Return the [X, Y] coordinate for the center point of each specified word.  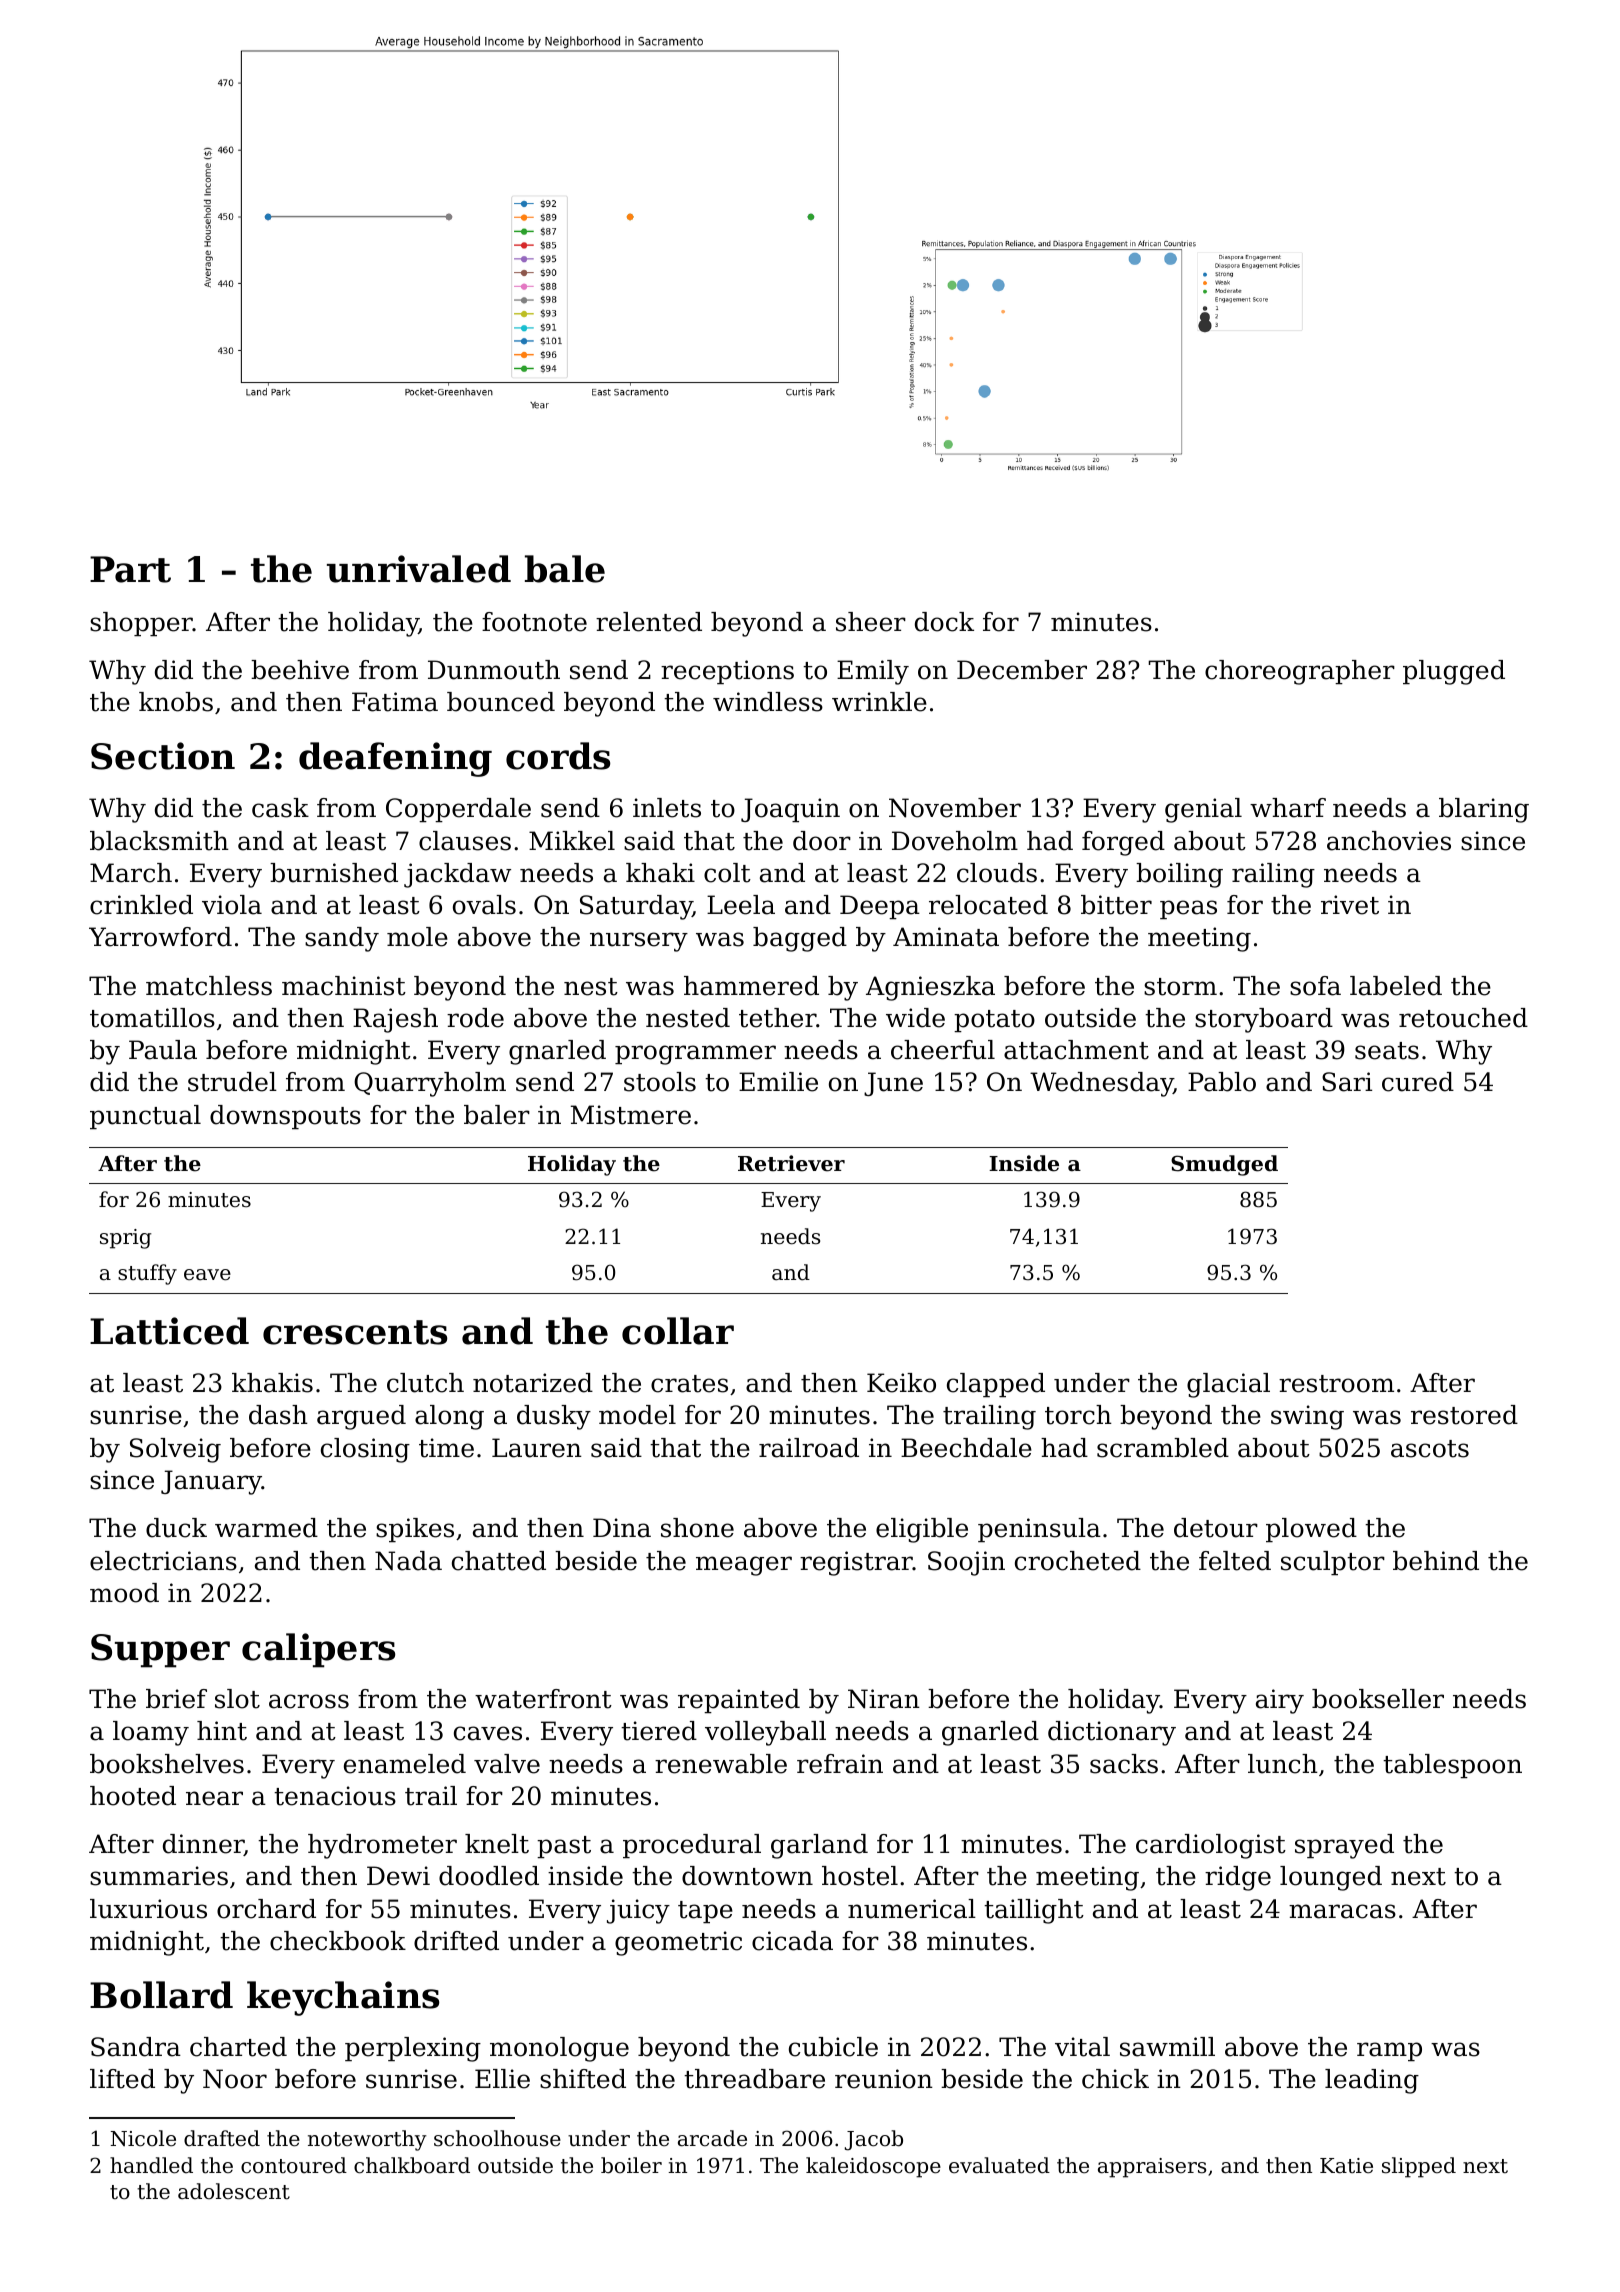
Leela [741, 905]
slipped [1419, 2167]
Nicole [143, 2138]
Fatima [395, 702]
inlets [667, 808]
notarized [533, 1383]
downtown [747, 1876]
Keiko [901, 1383]
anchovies [1389, 841]
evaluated [999, 2165]
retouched [1463, 1018]
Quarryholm [430, 1084]
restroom [1336, 1384]
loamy [151, 1733]
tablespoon [1452, 1766]
